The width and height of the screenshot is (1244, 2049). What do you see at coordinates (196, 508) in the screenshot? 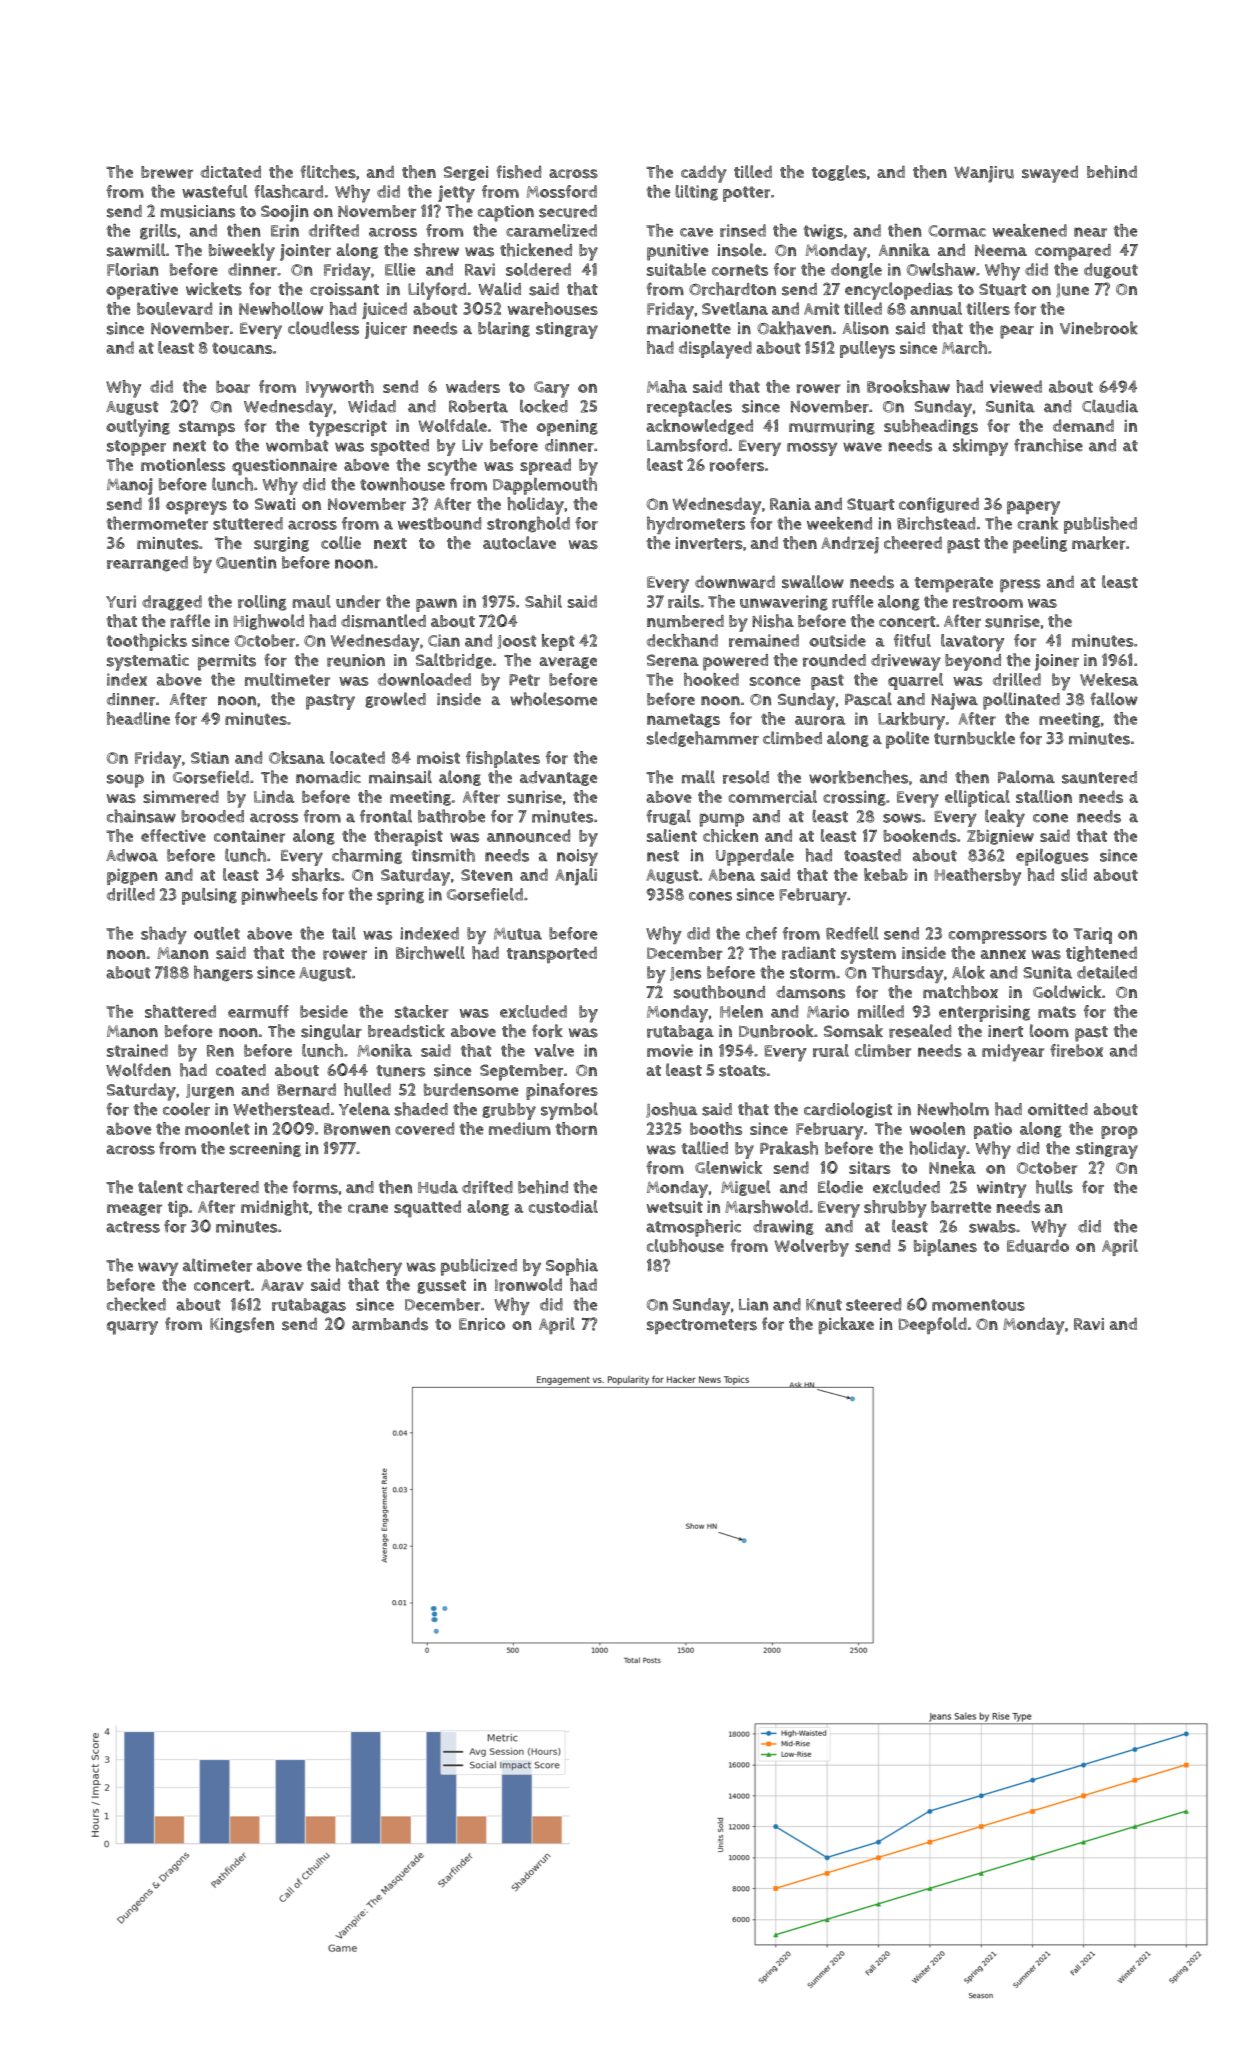
I see `ospreys` at bounding box center [196, 508].
